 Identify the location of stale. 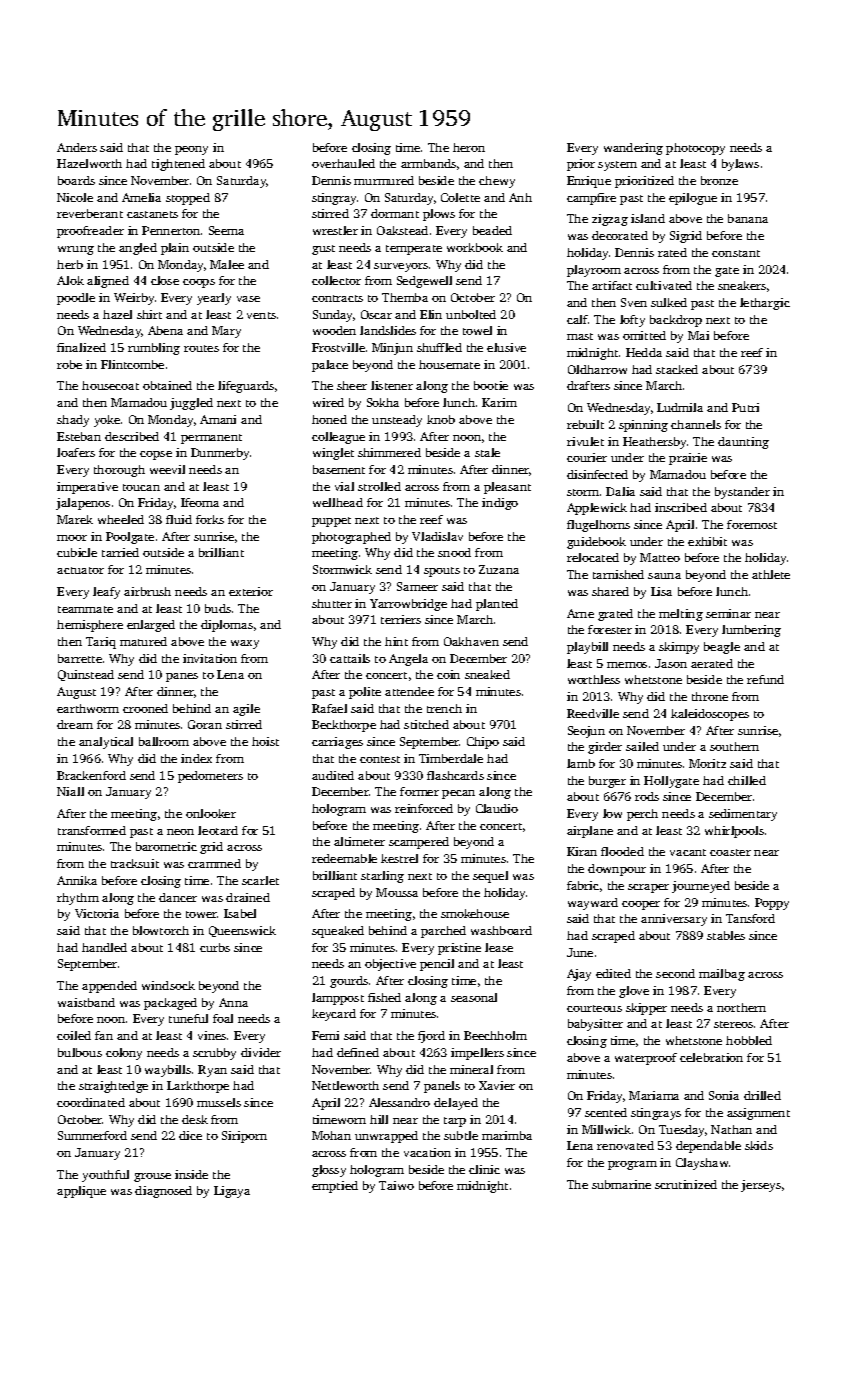
(487, 452).
